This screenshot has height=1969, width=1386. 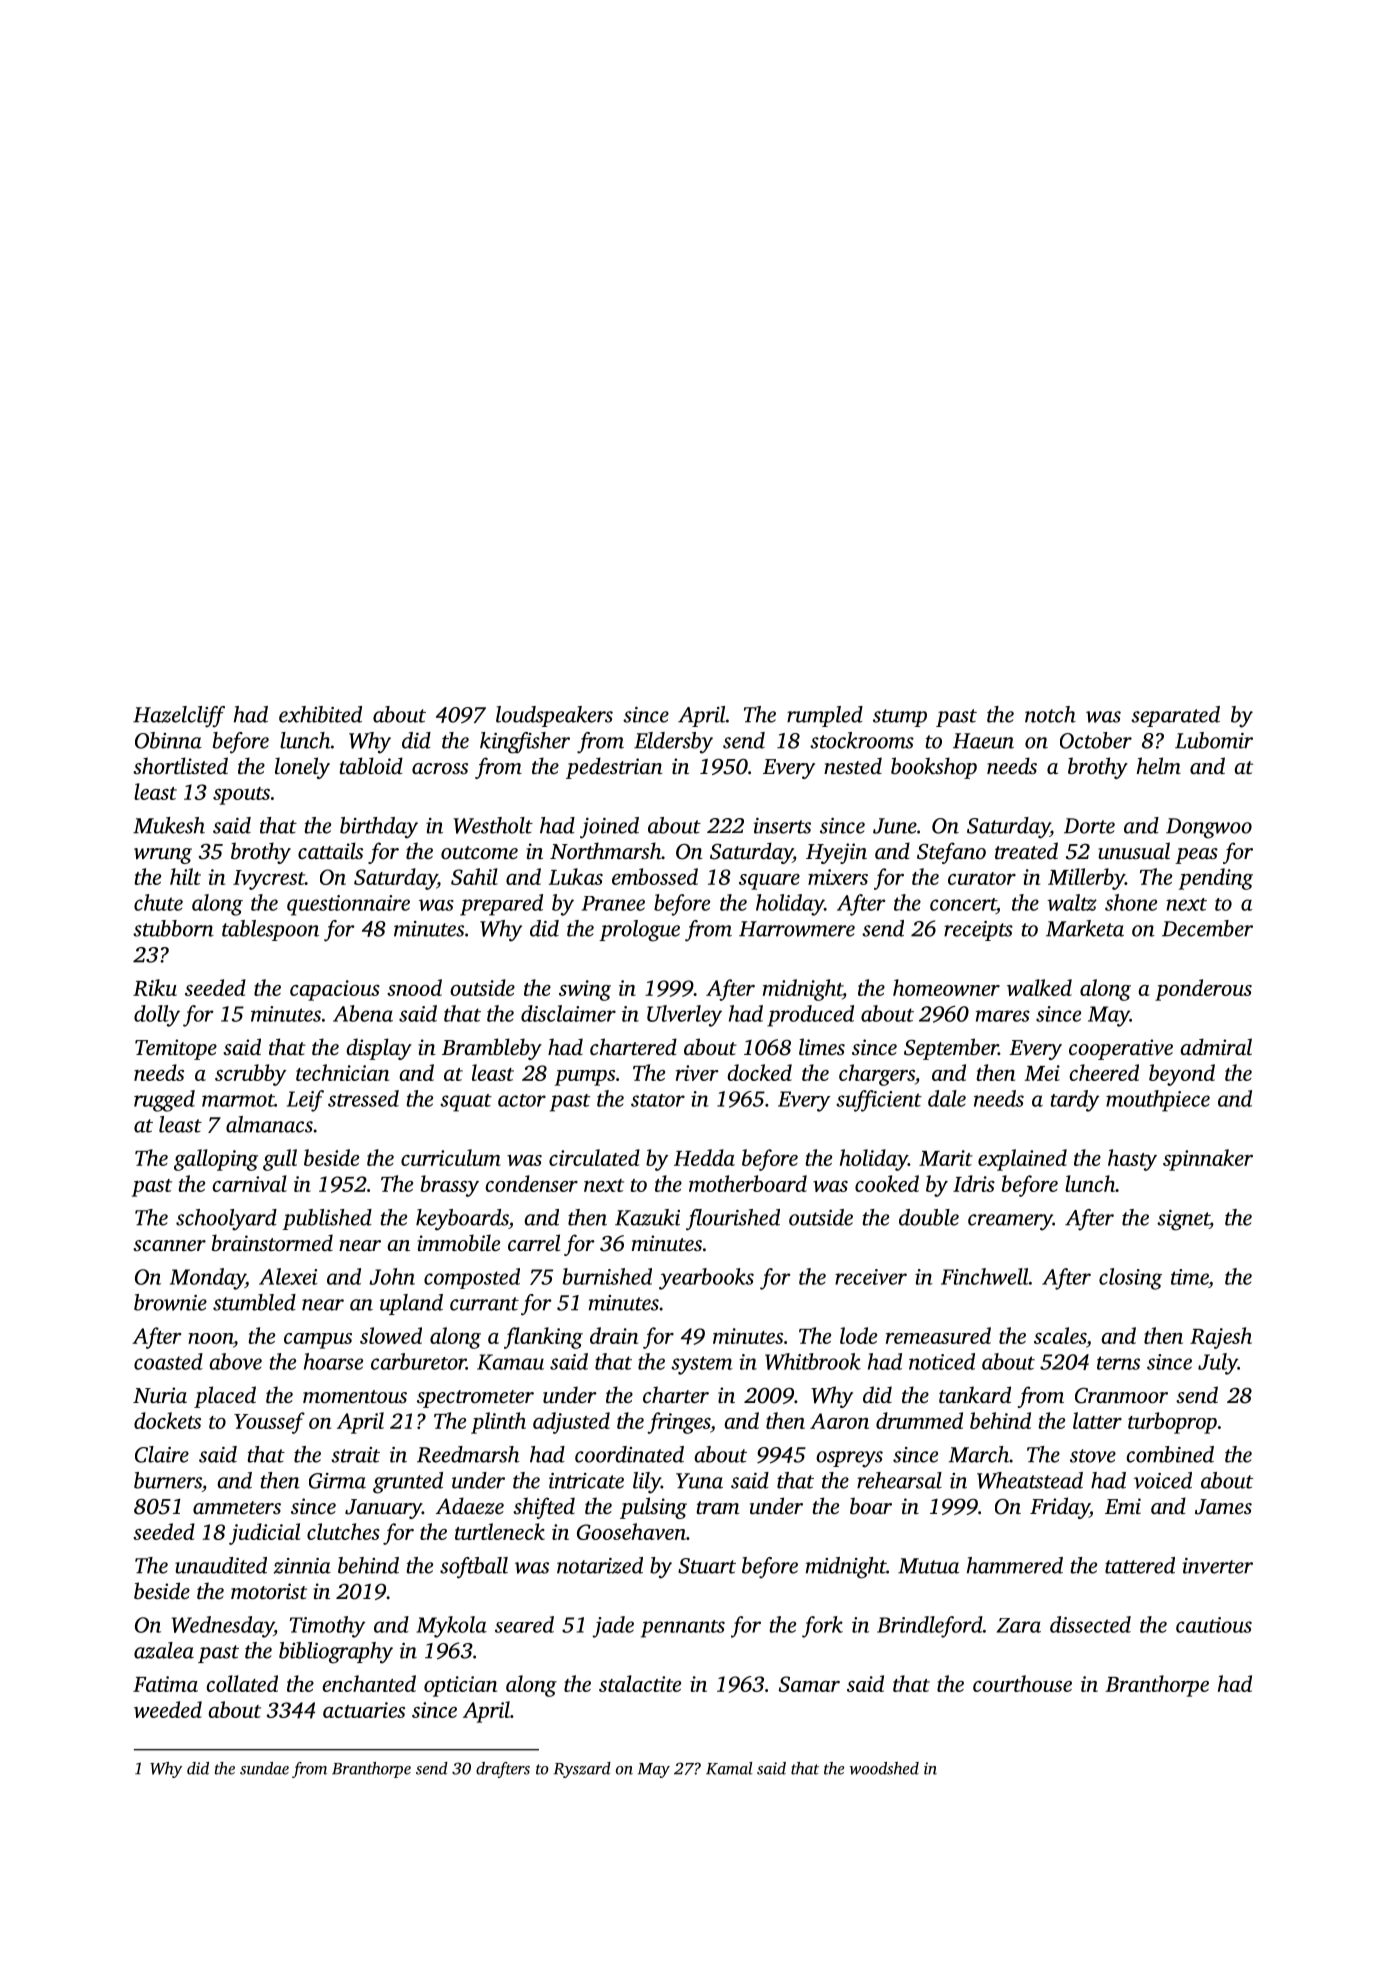 What do you see at coordinates (1214, 740) in the screenshot?
I see `Lubomir` at bounding box center [1214, 740].
